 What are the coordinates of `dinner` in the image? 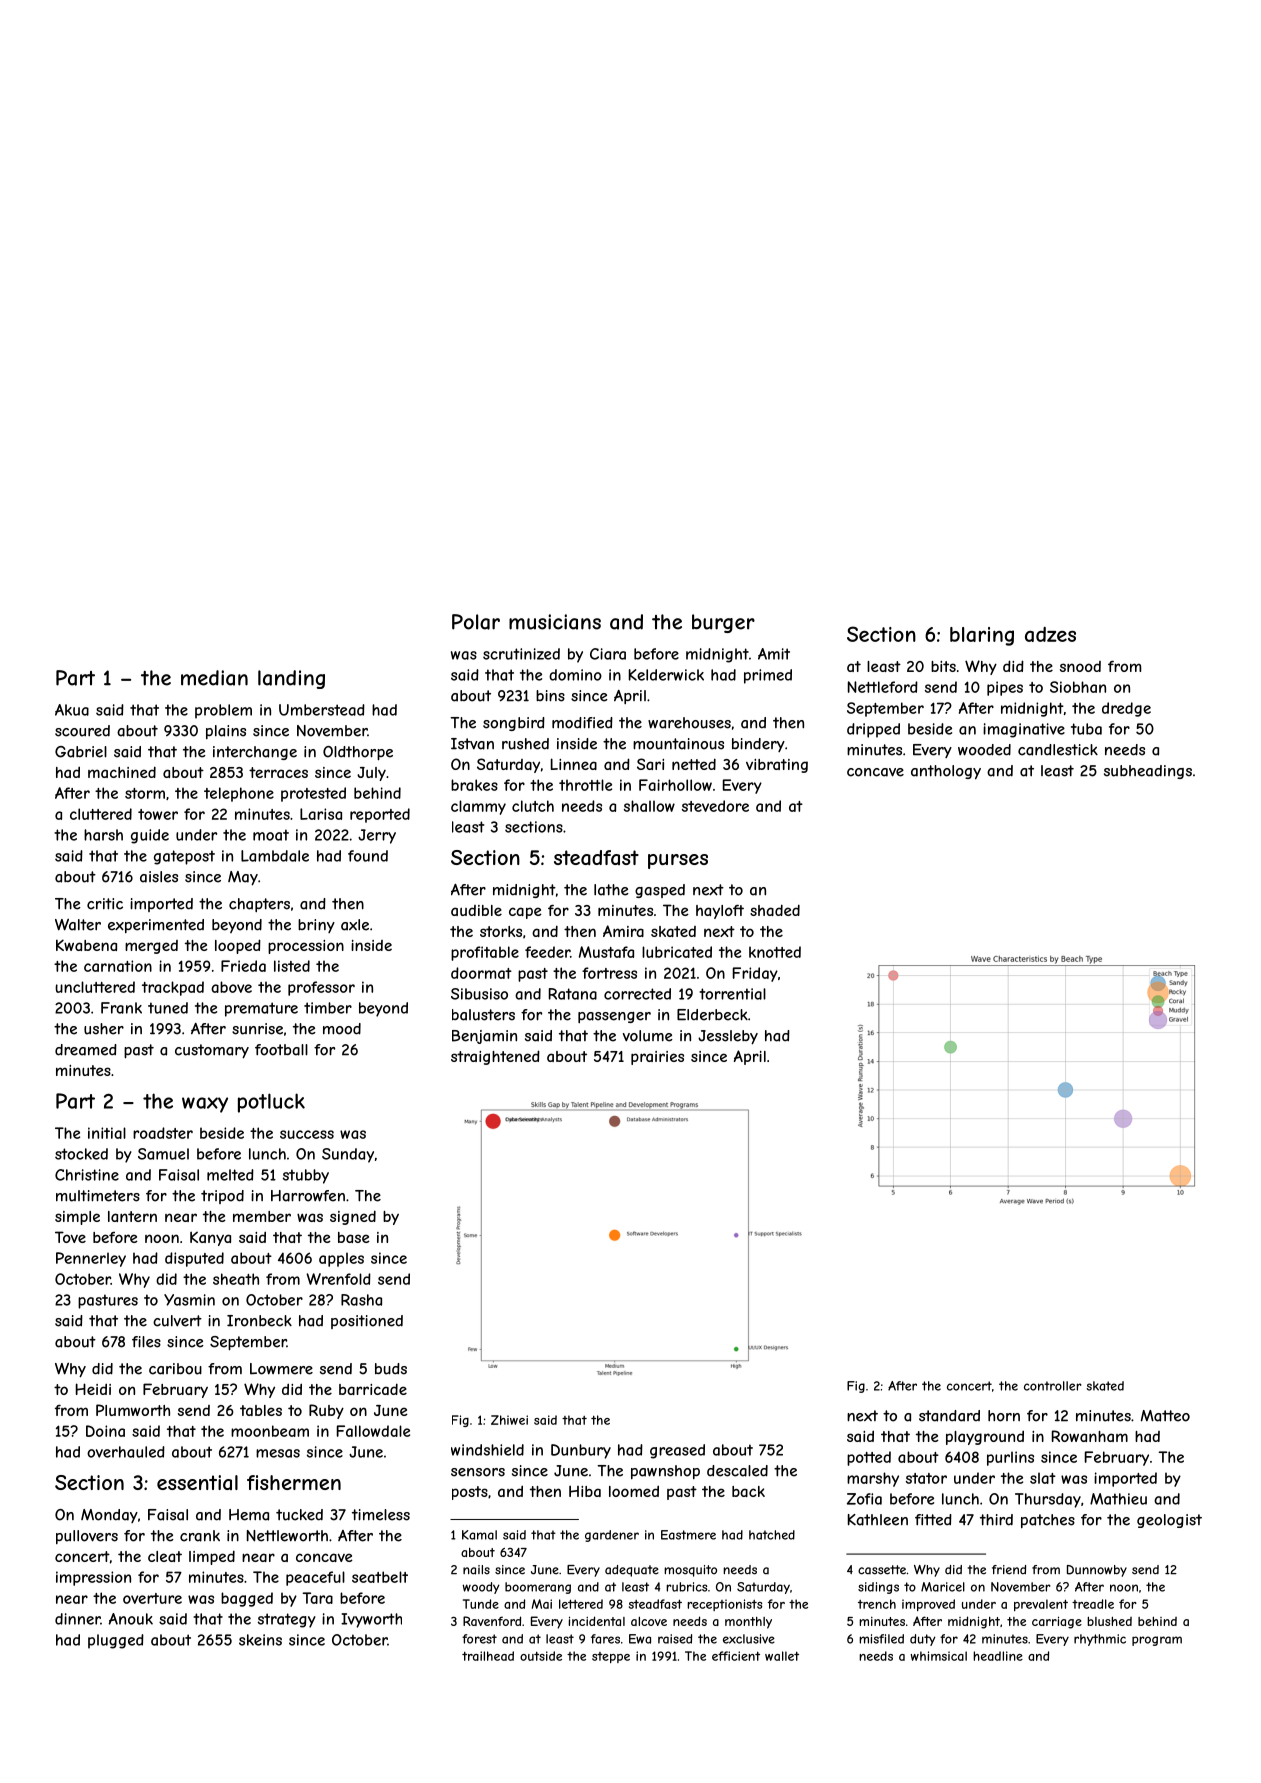 It's located at (78, 1619).
